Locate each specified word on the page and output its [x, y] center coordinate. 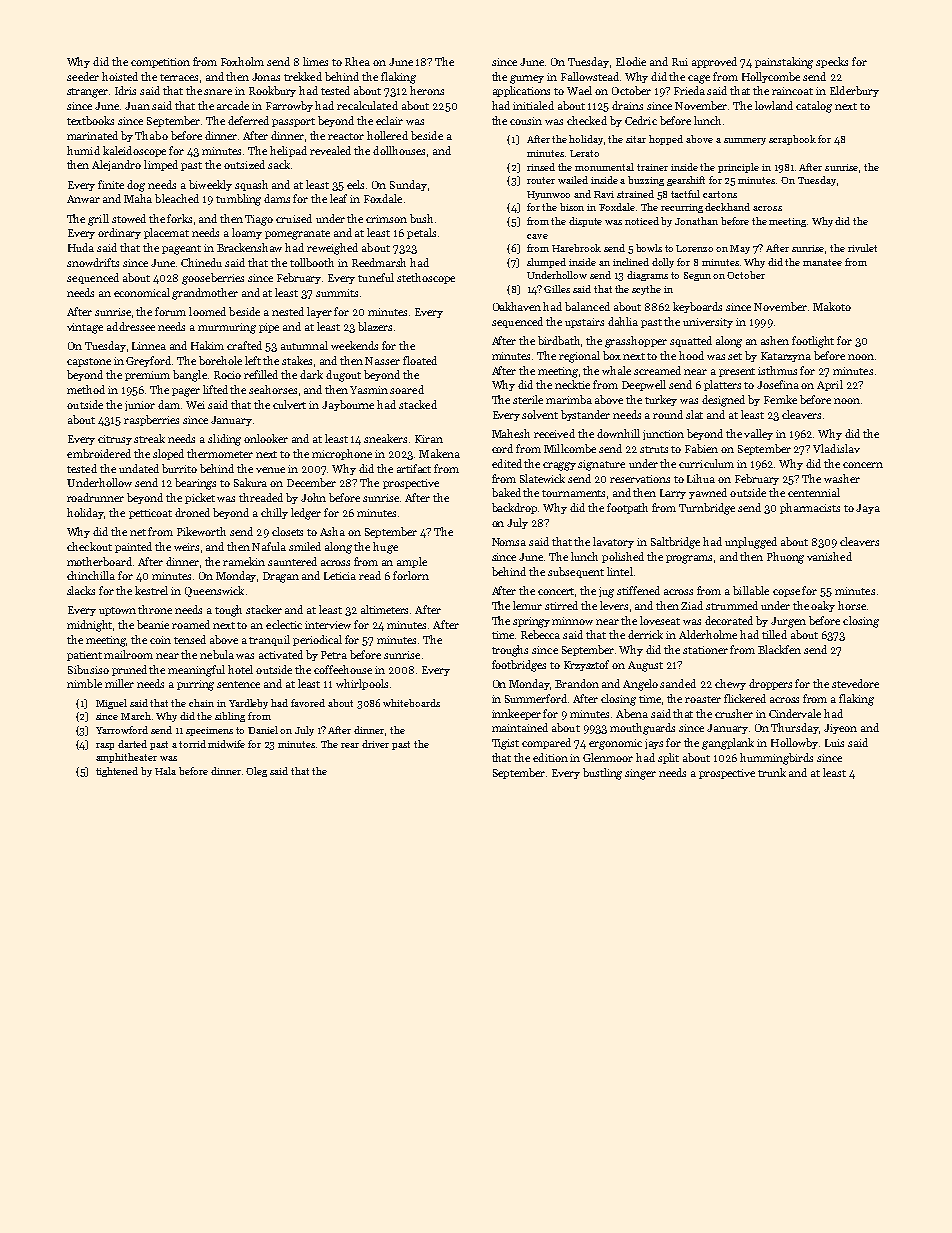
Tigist [505, 744]
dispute [585, 222]
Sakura [250, 482]
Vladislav [836, 448]
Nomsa [509, 542]
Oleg [256, 772]
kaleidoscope [134, 151]
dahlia [623, 321]
